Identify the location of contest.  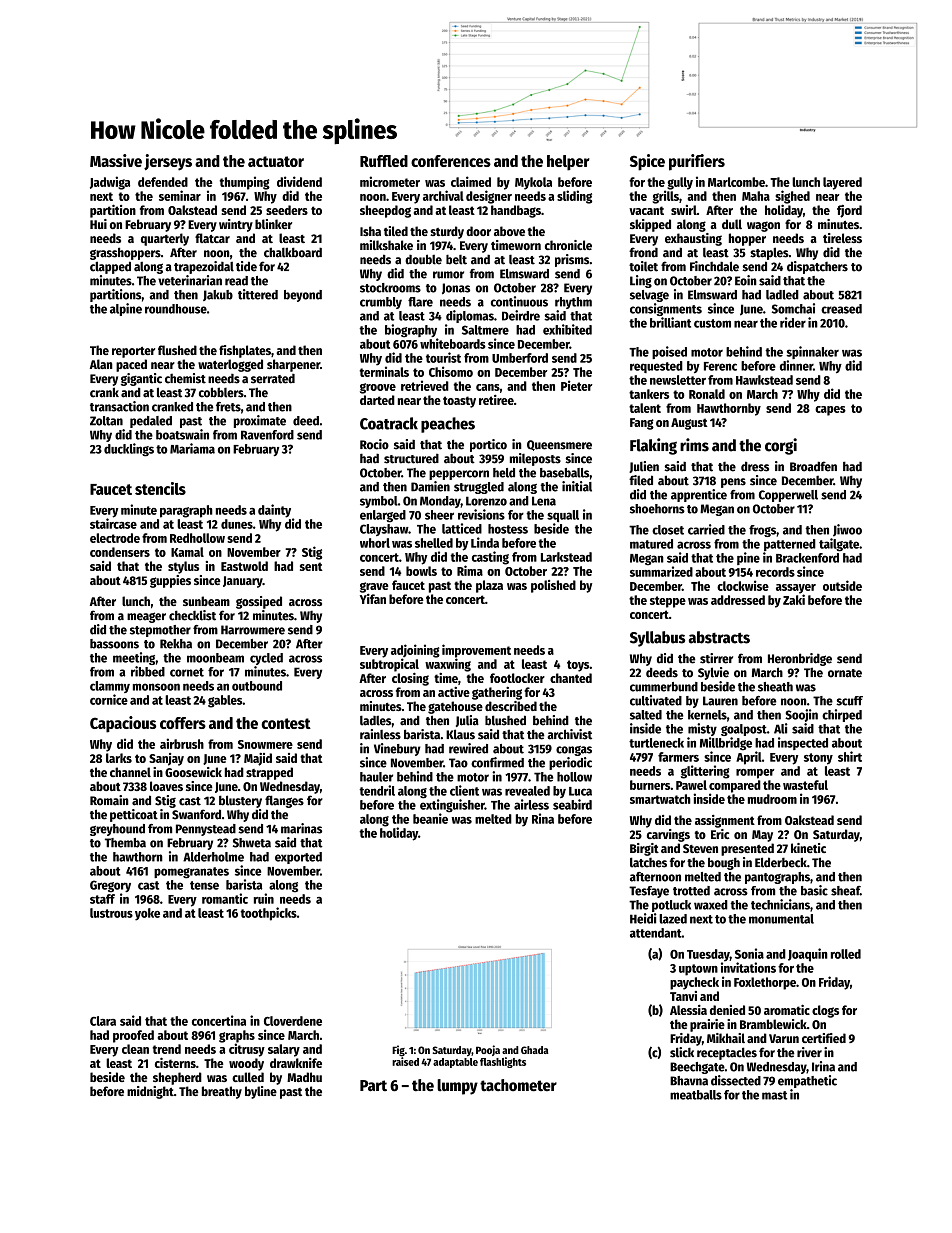
(286, 723).
